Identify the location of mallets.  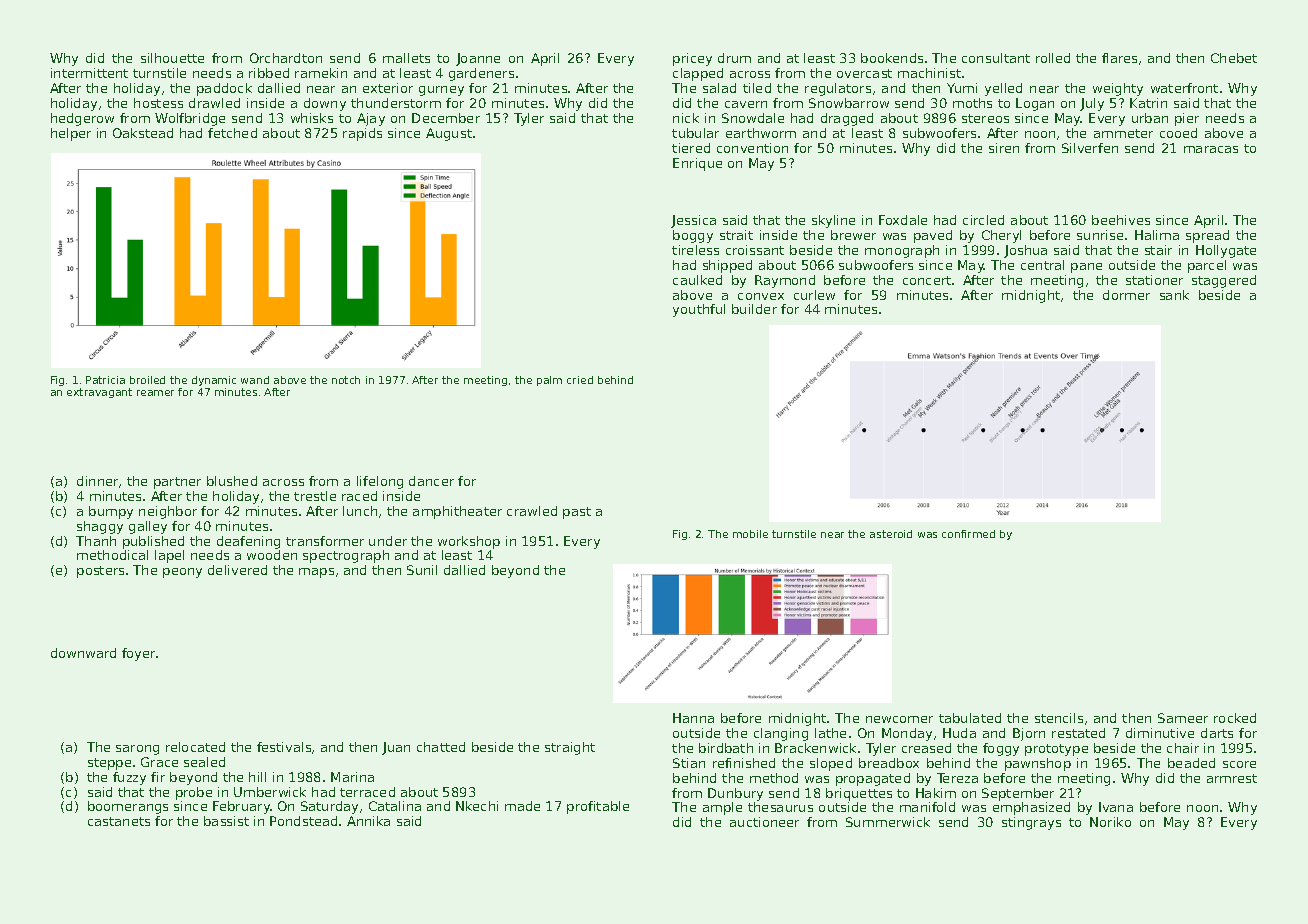
(406, 58).
